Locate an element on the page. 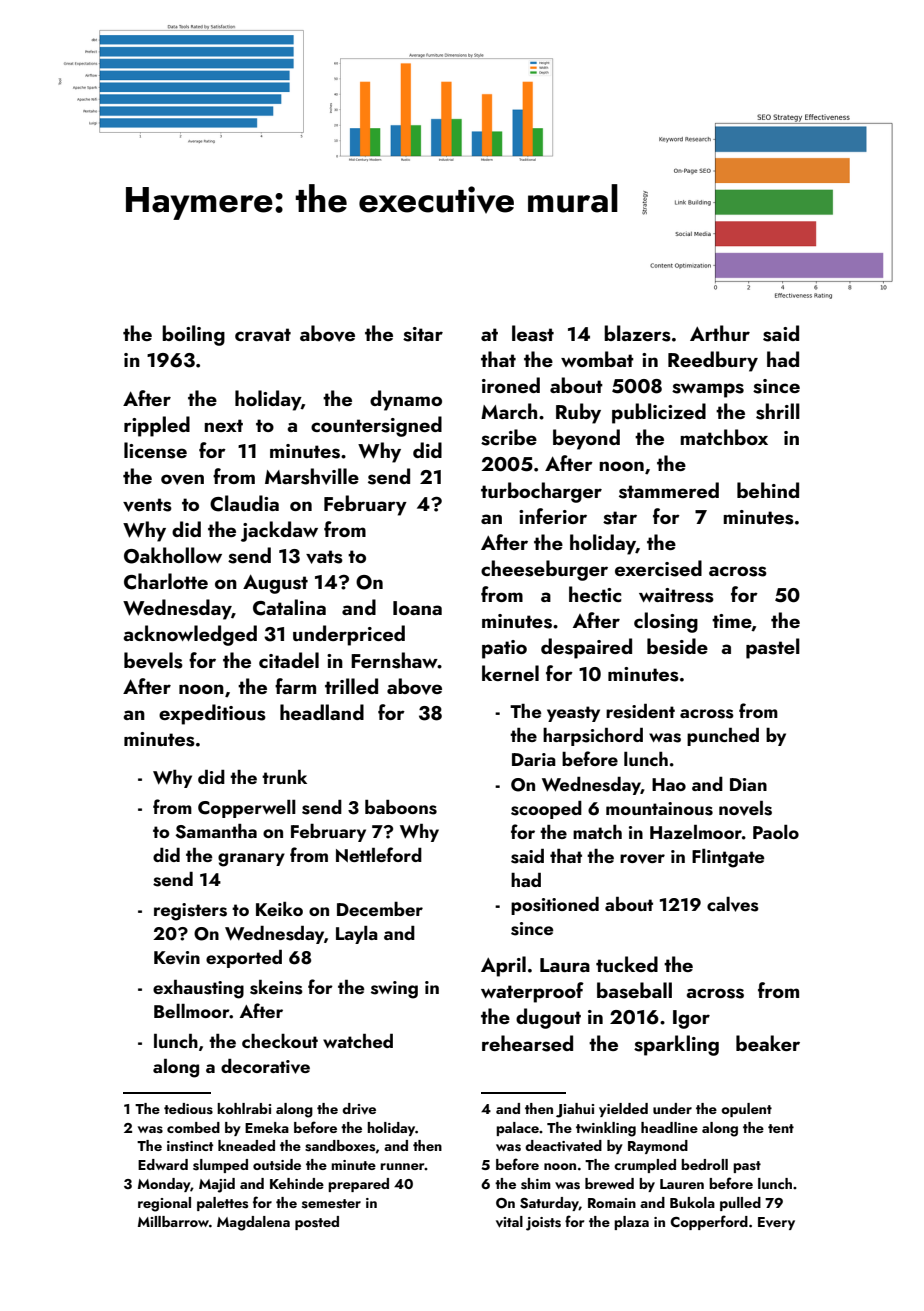 The height and width of the document is (1311, 924). shrill is located at coordinates (778, 411).
